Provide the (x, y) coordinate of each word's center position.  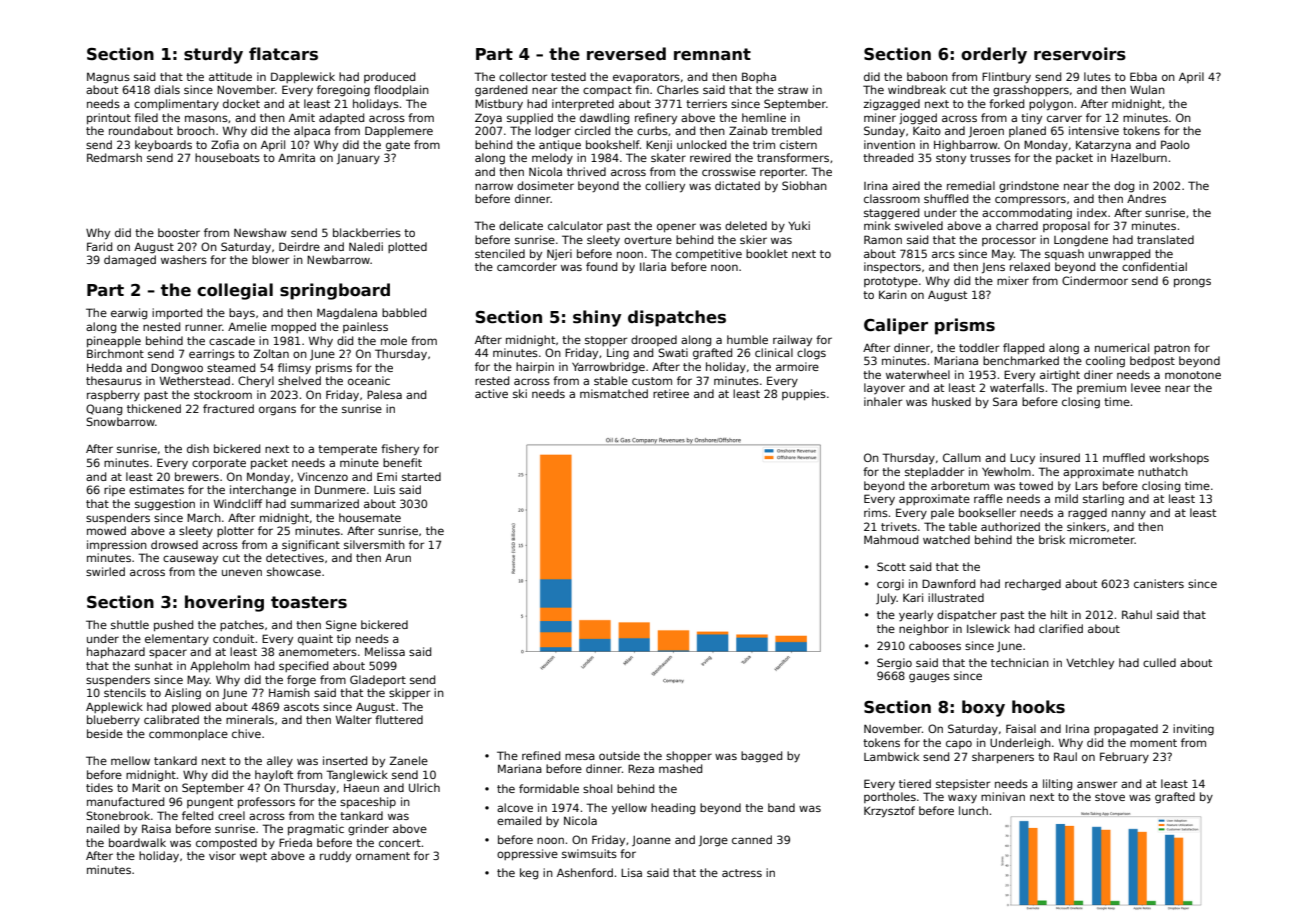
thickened (154, 408)
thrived (586, 171)
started (421, 476)
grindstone (1029, 187)
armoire (797, 366)
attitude (230, 76)
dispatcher (967, 615)
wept (253, 857)
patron (1172, 349)
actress (742, 873)
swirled (105, 571)
